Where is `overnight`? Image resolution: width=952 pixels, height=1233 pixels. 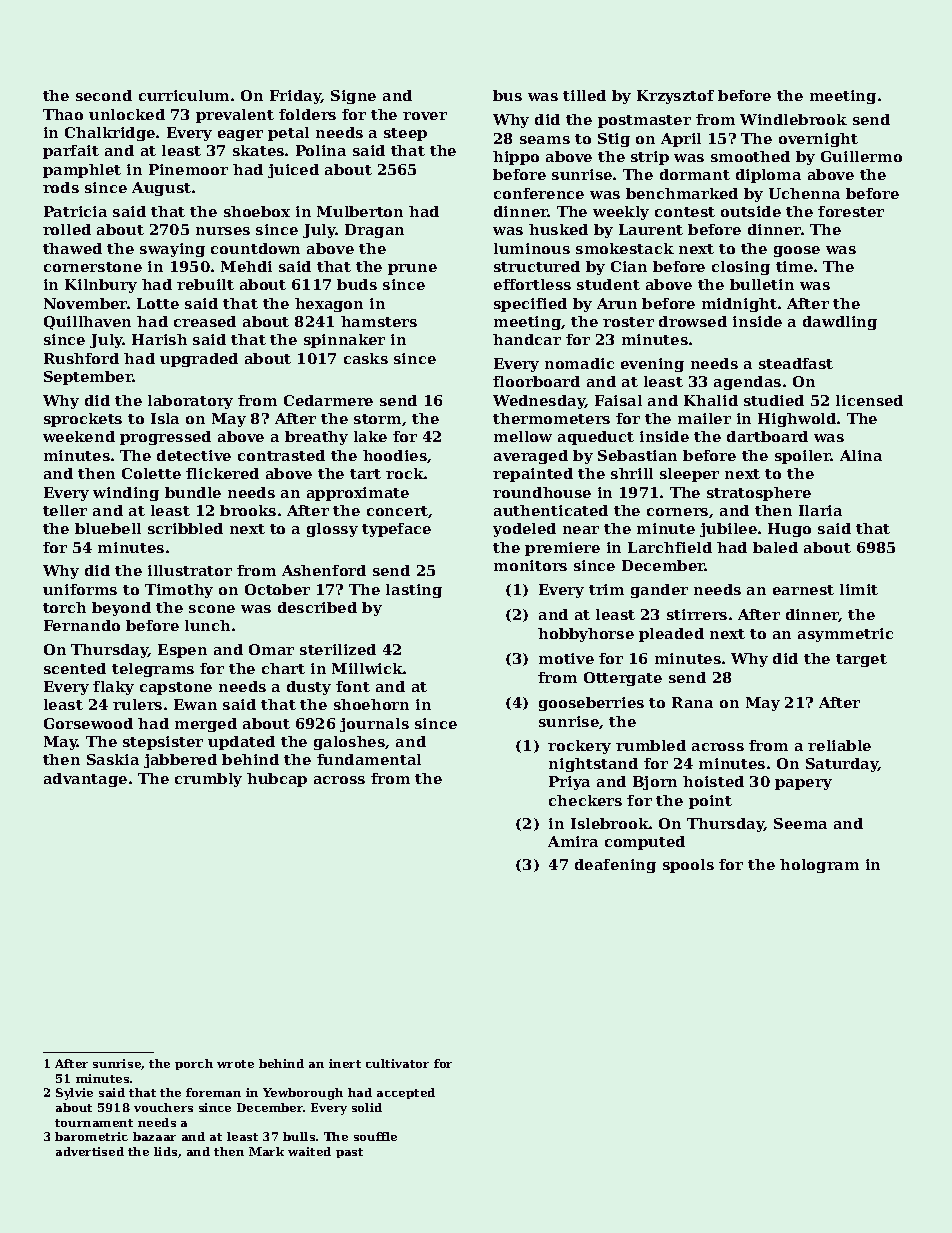
overnight is located at coordinates (818, 140).
